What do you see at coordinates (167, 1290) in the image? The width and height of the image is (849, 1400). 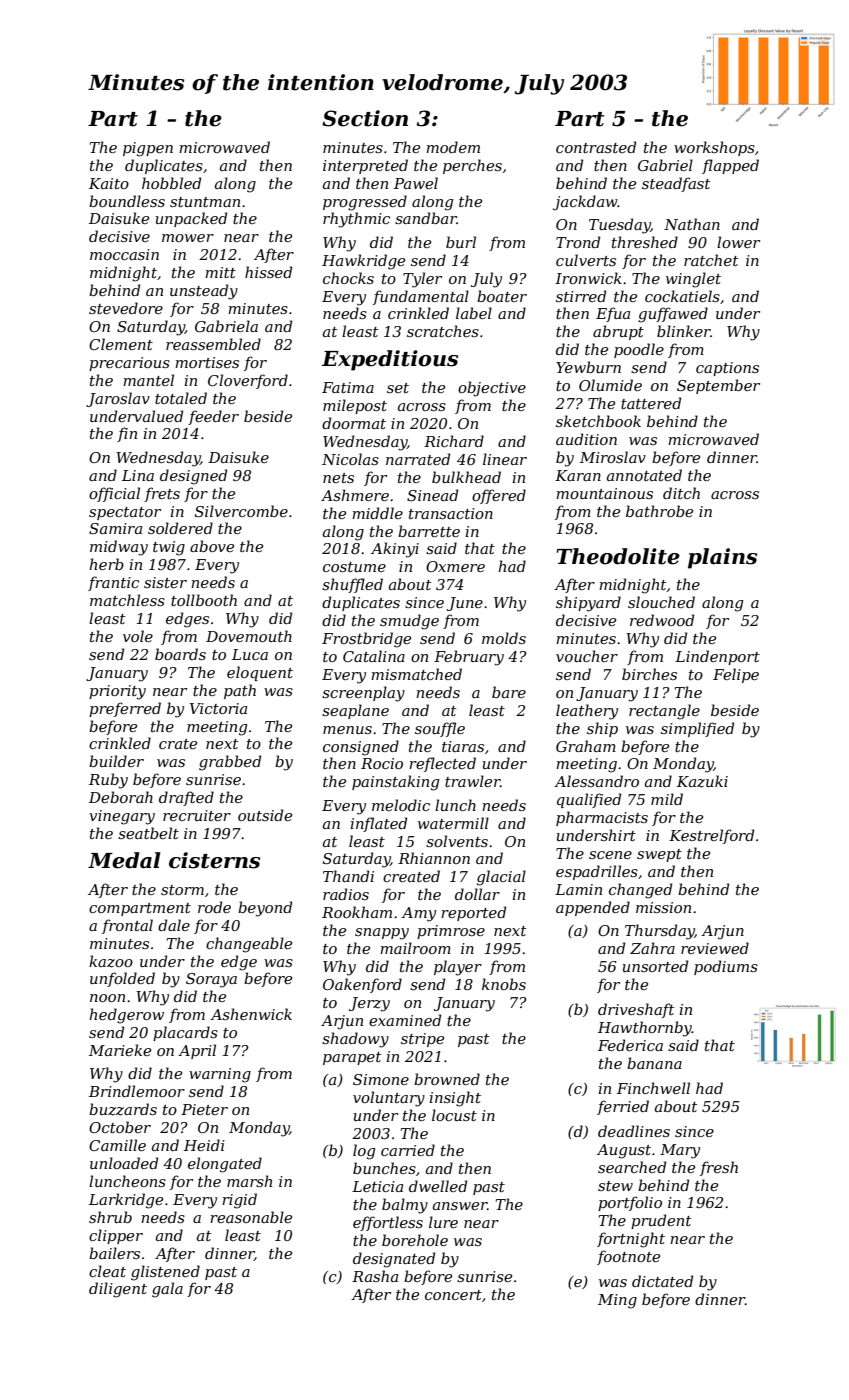 I see `gala` at bounding box center [167, 1290].
